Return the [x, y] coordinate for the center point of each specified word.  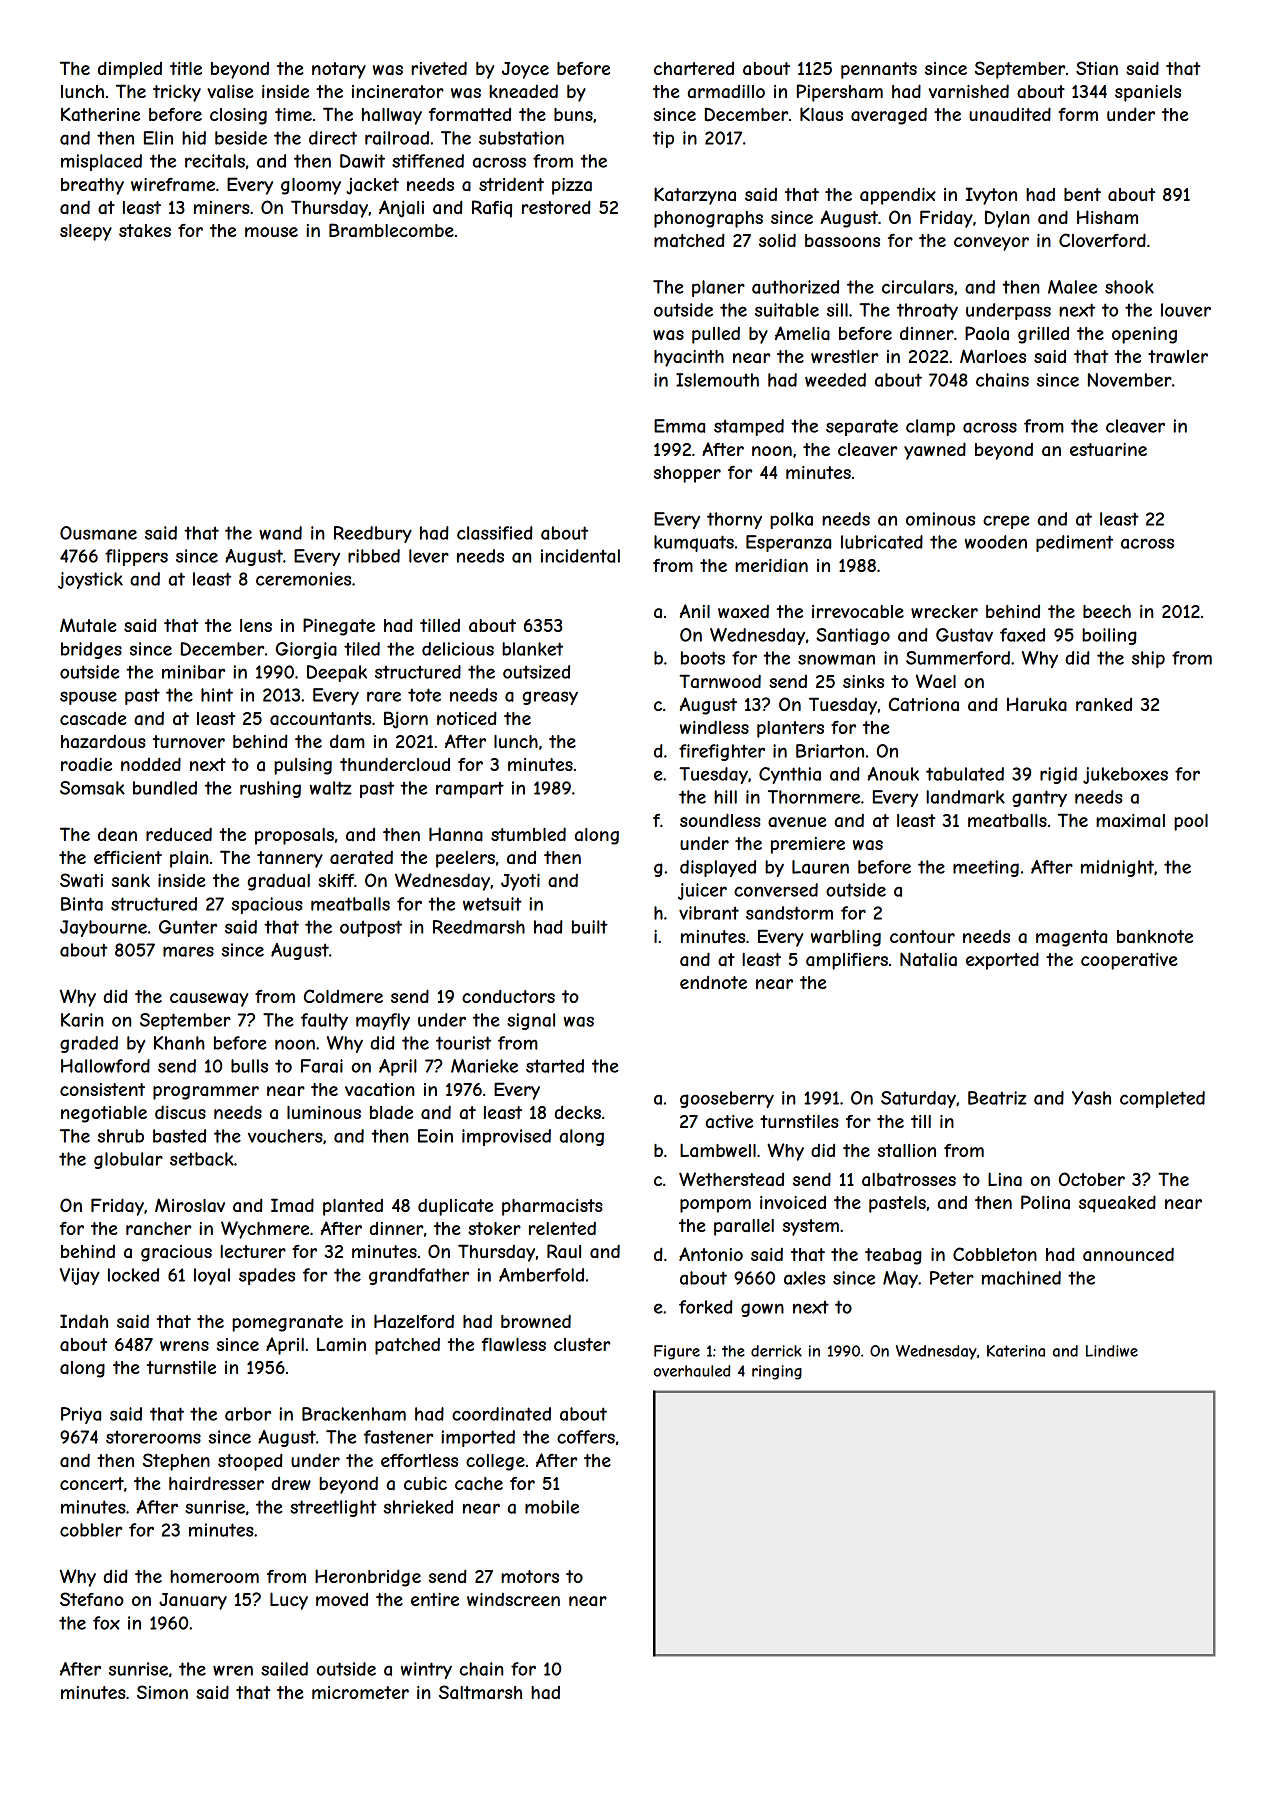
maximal [1130, 820]
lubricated [882, 542]
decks [577, 1112]
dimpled [130, 70]
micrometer [360, 1692]
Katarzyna [695, 196]
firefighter [722, 752]
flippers [136, 557]
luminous [324, 1112]
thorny [734, 520]
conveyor [991, 244]
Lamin [341, 1344]
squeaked [1117, 1204]
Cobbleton [995, 1254]
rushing [270, 789]
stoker [494, 1228]
